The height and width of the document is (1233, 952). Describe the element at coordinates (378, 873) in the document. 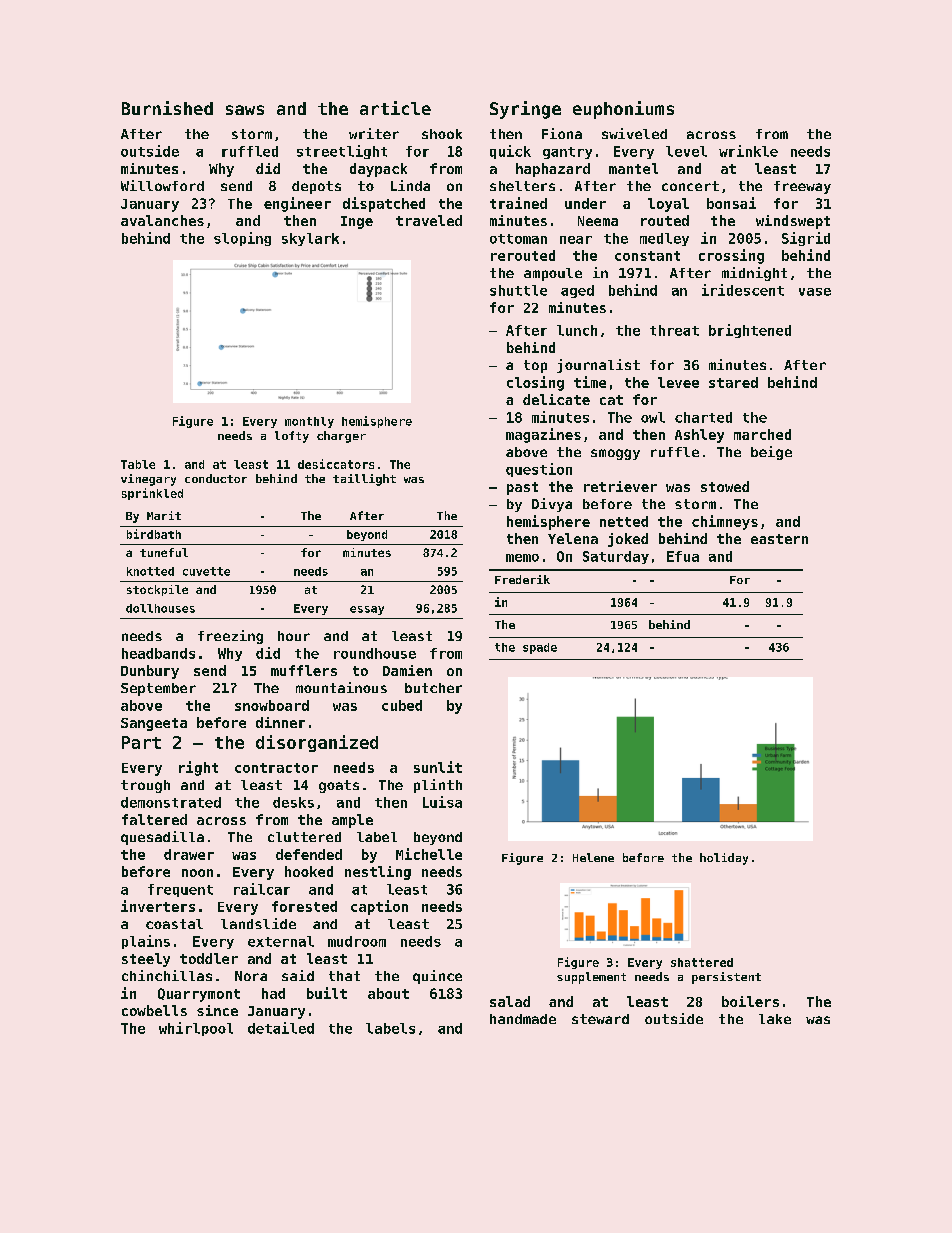

I see `nestling` at that location.
